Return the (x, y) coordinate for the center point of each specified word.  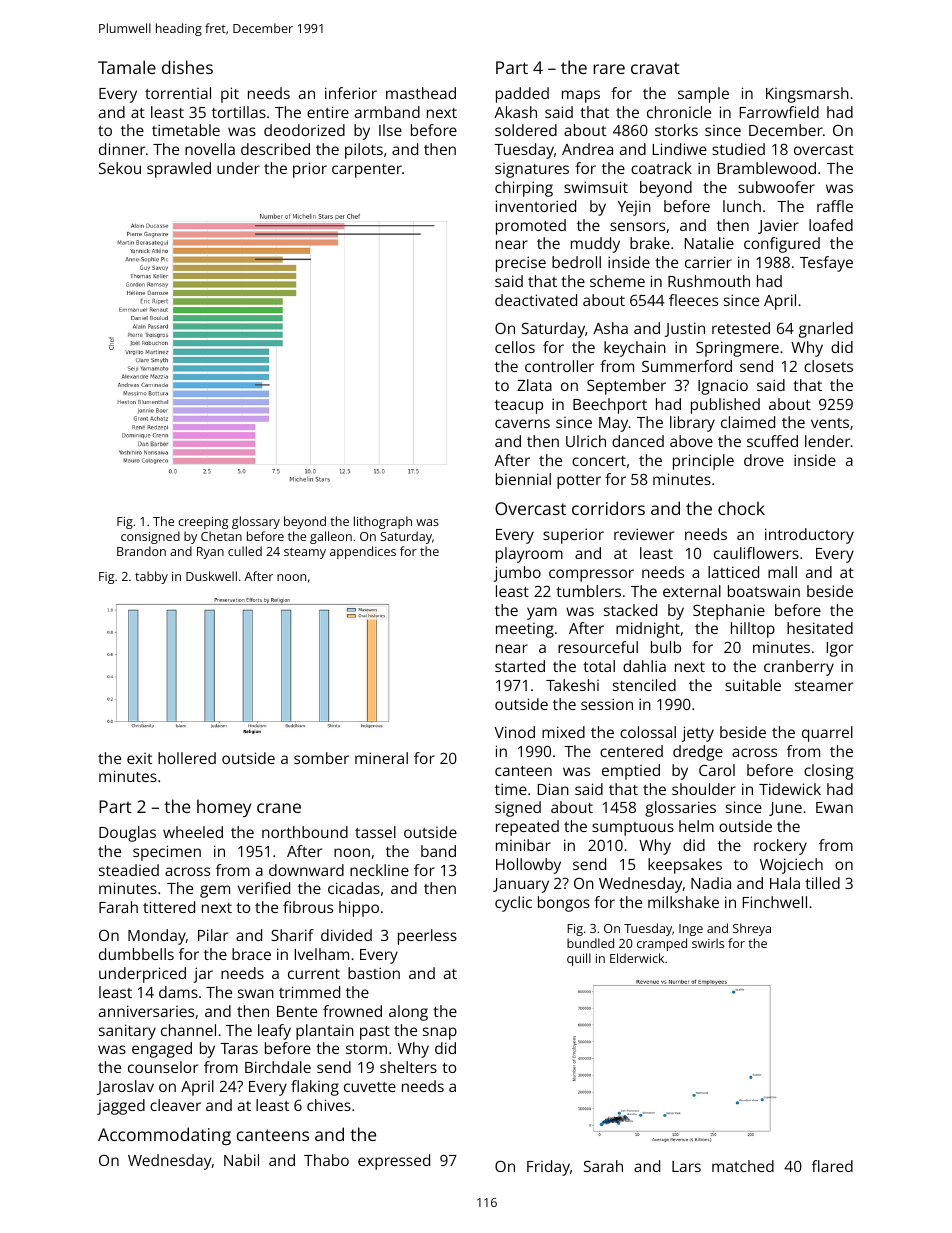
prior (310, 170)
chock (741, 508)
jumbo (517, 574)
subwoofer (776, 187)
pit (230, 95)
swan (256, 993)
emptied (631, 772)
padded (522, 95)
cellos (515, 347)
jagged (121, 1107)
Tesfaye (826, 264)
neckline (379, 870)
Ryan (210, 553)
